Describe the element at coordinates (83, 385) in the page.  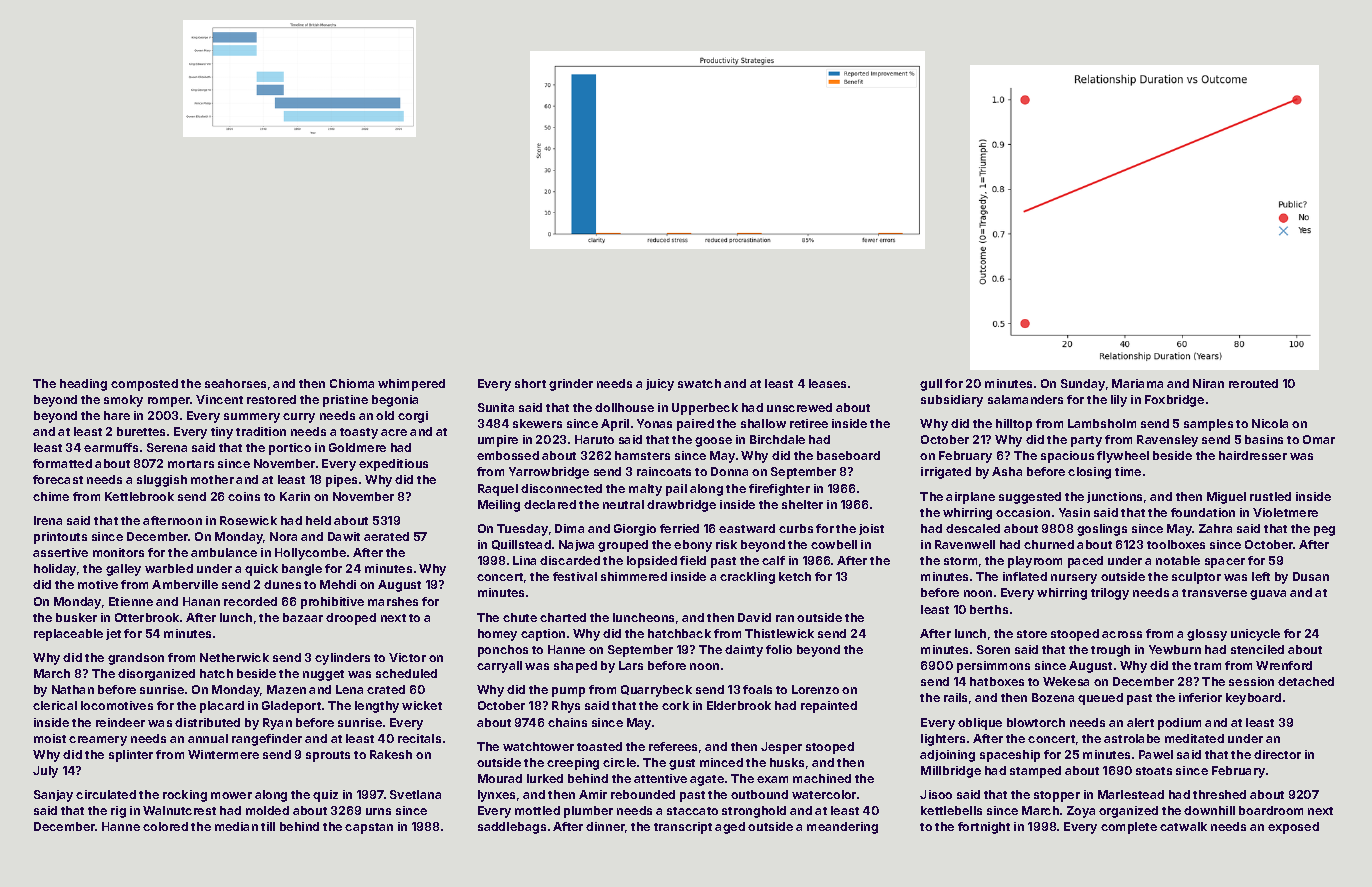
I see `heading` at that location.
